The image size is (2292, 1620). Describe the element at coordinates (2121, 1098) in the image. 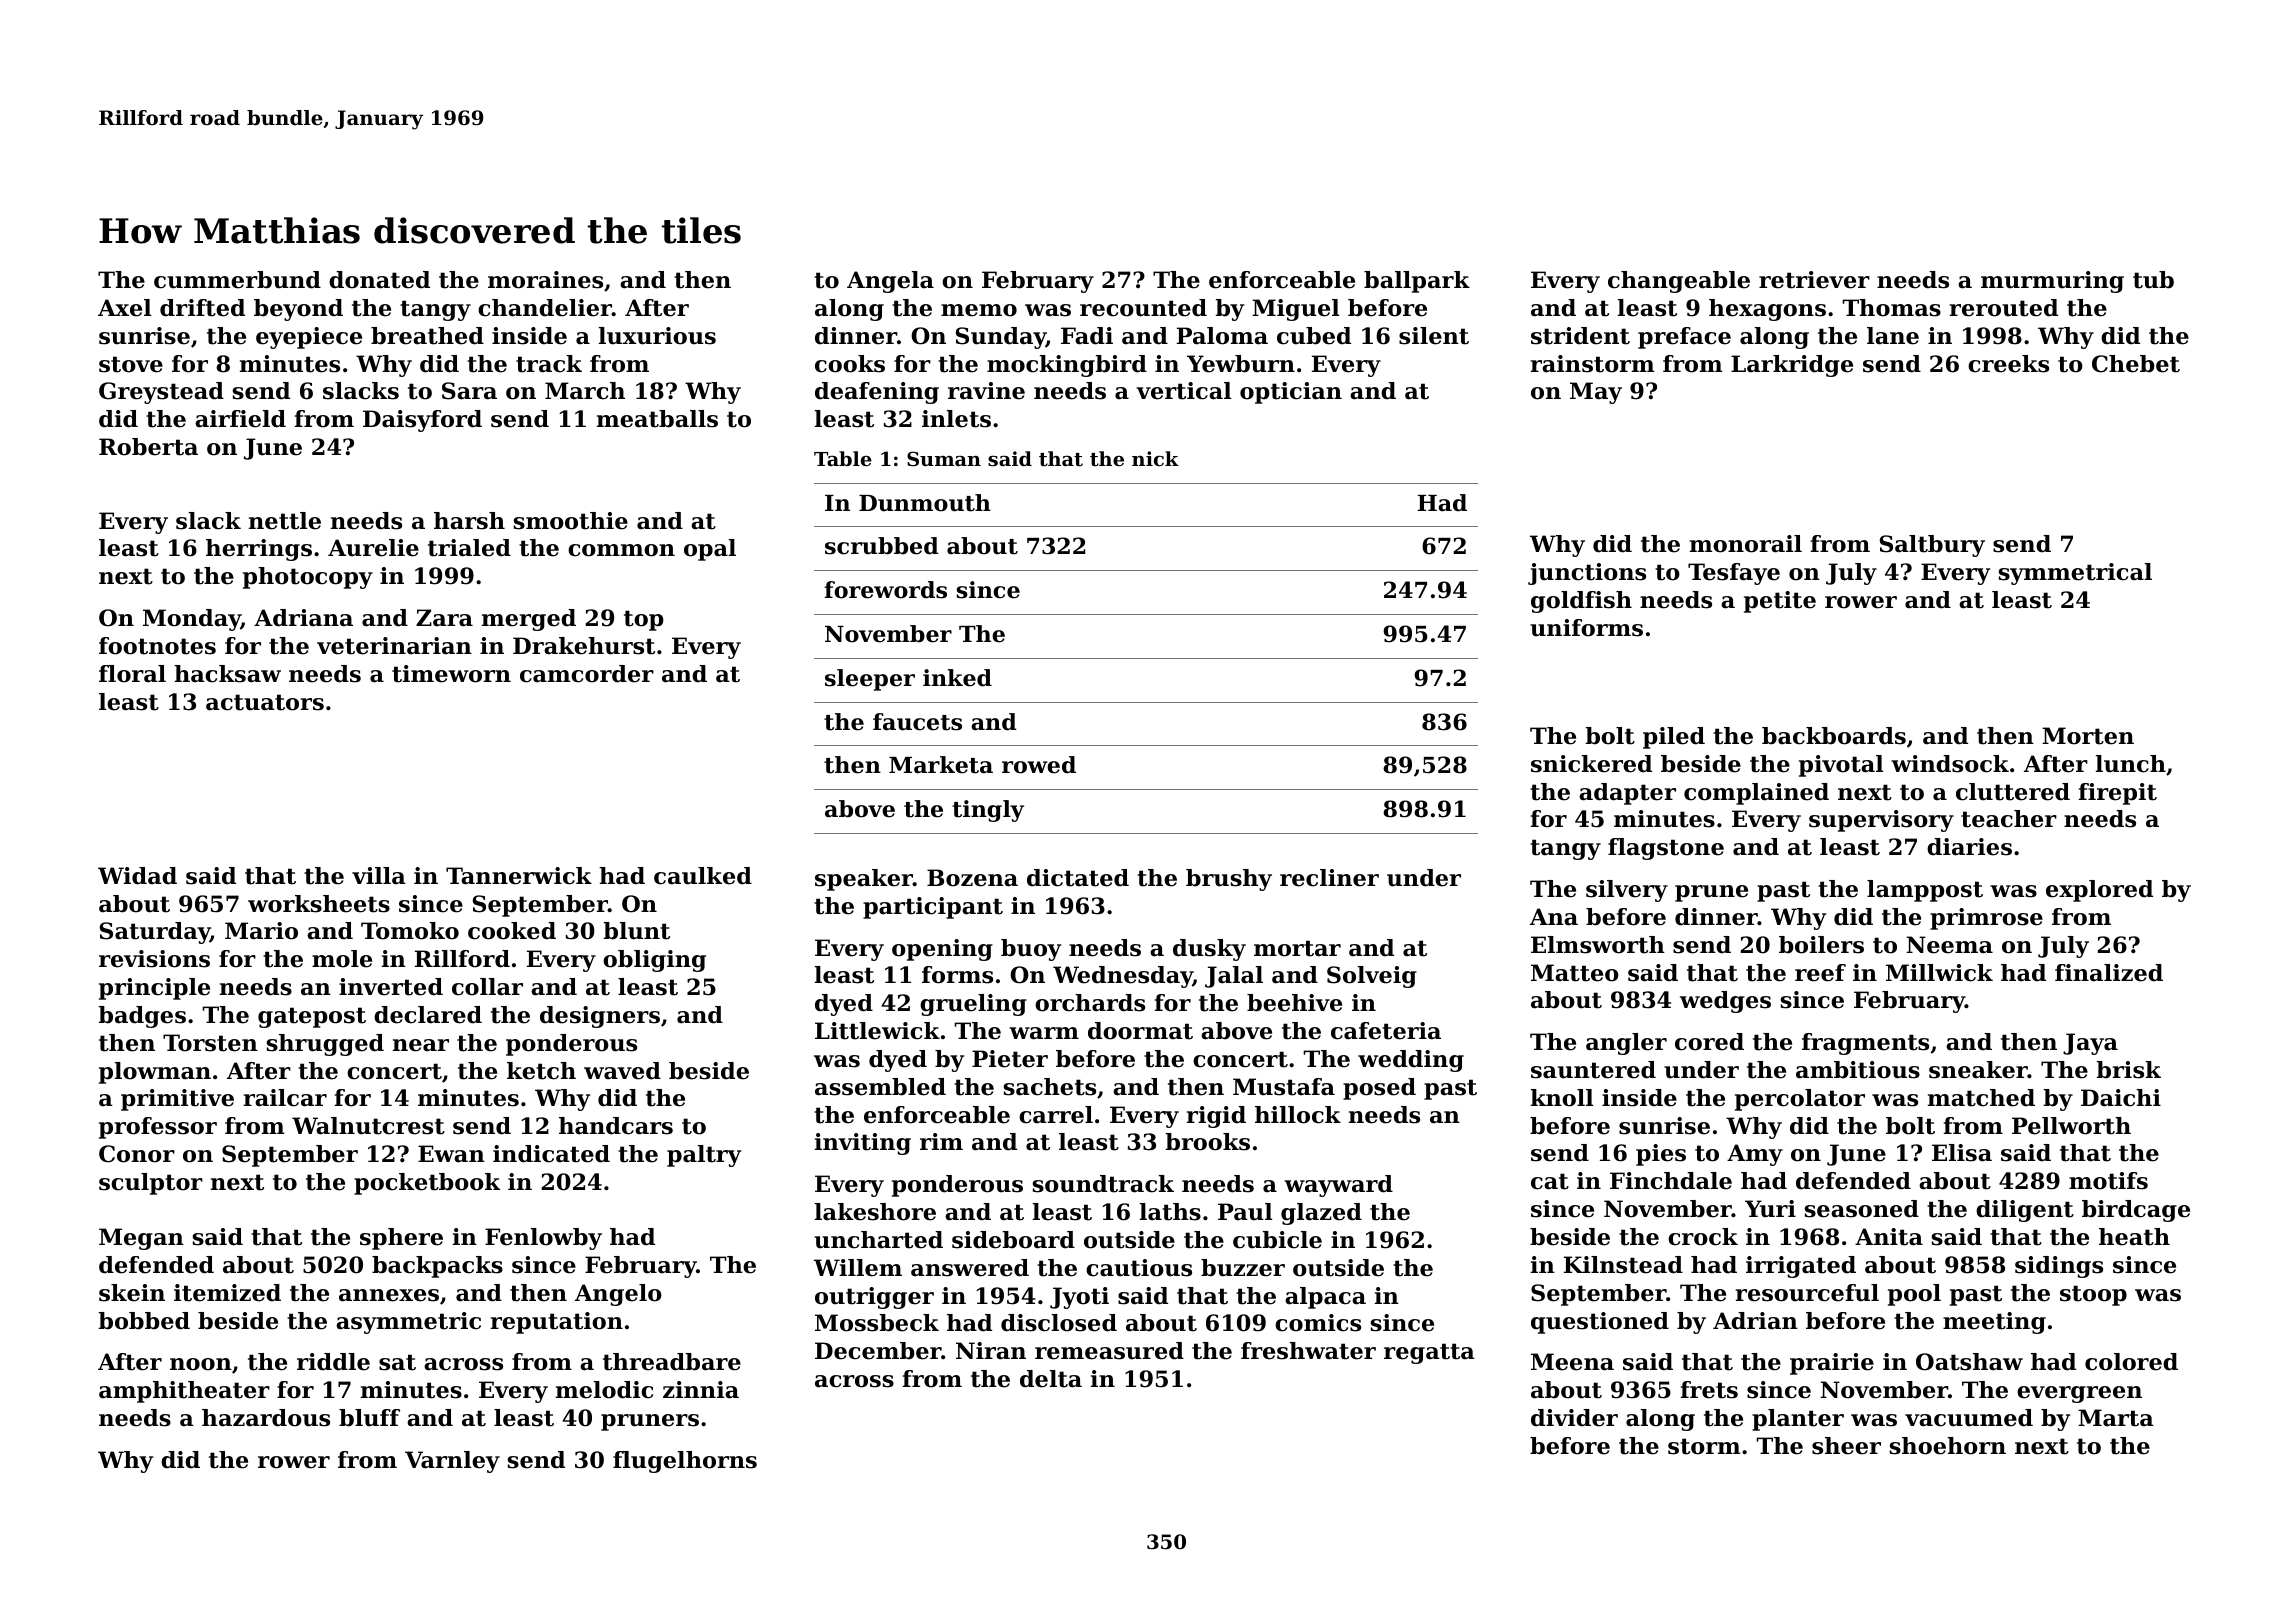

I see `Daichi` at that location.
